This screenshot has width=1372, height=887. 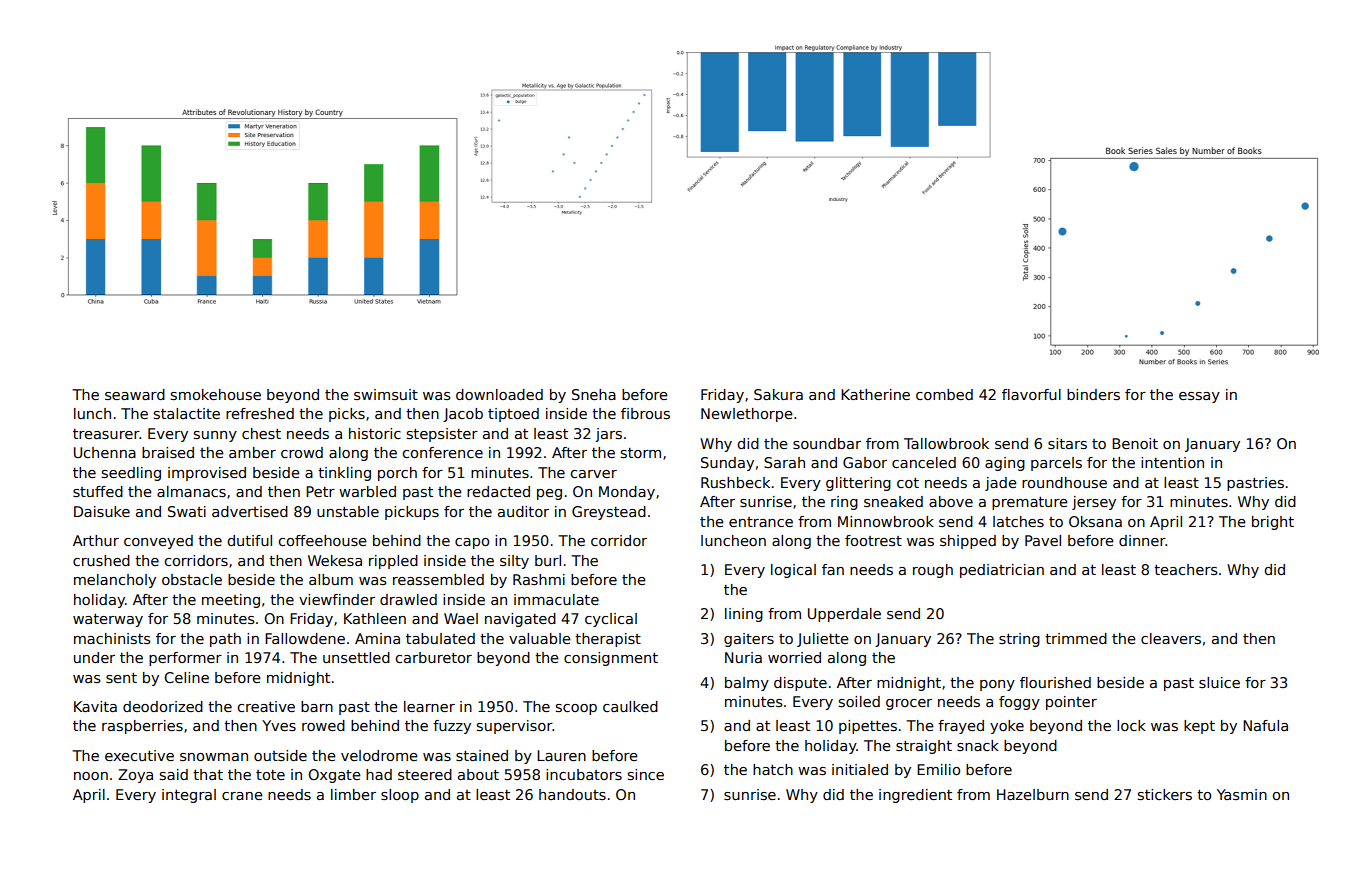 What do you see at coordinates (1242, 794) in the screenshot?
I see `Yasmin` at bounding box center [1242, 794].
